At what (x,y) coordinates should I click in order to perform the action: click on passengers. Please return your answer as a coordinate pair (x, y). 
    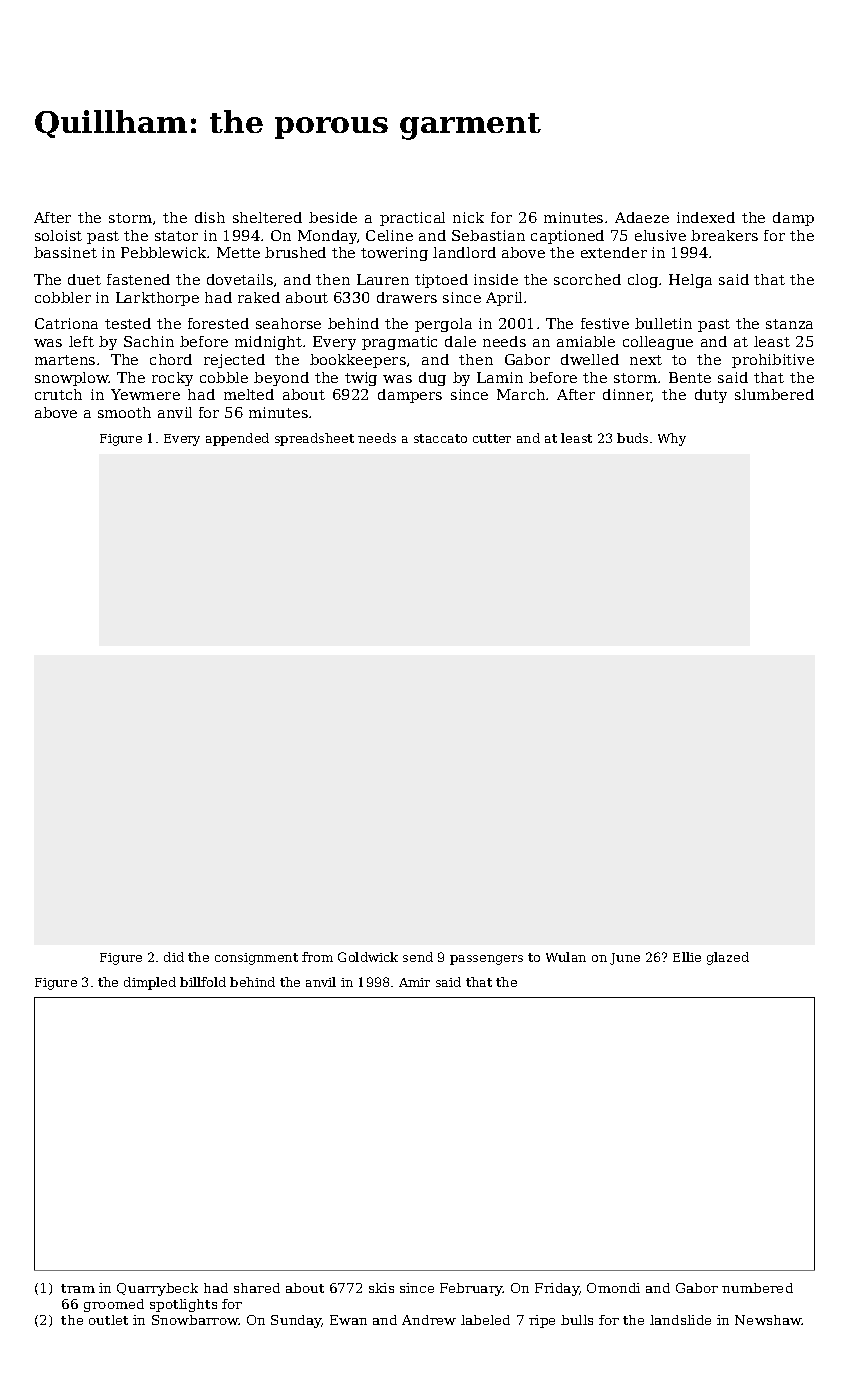
    Looking at the image, I should click on (486, 960).
